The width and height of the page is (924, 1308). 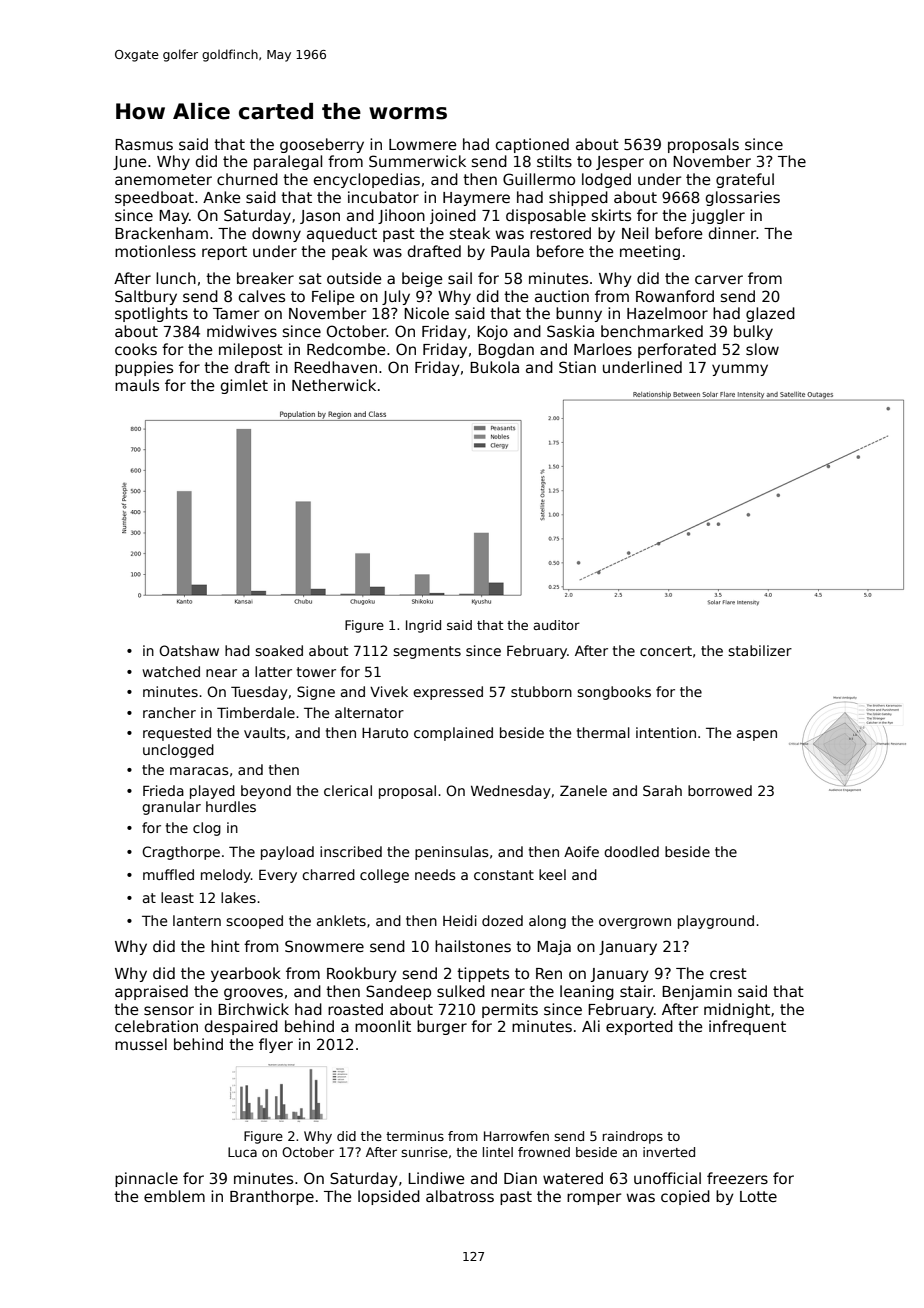 What do you see at coordinates (720, 790) in the page?
I see `borrowed` at bounding box center [720, 790].
